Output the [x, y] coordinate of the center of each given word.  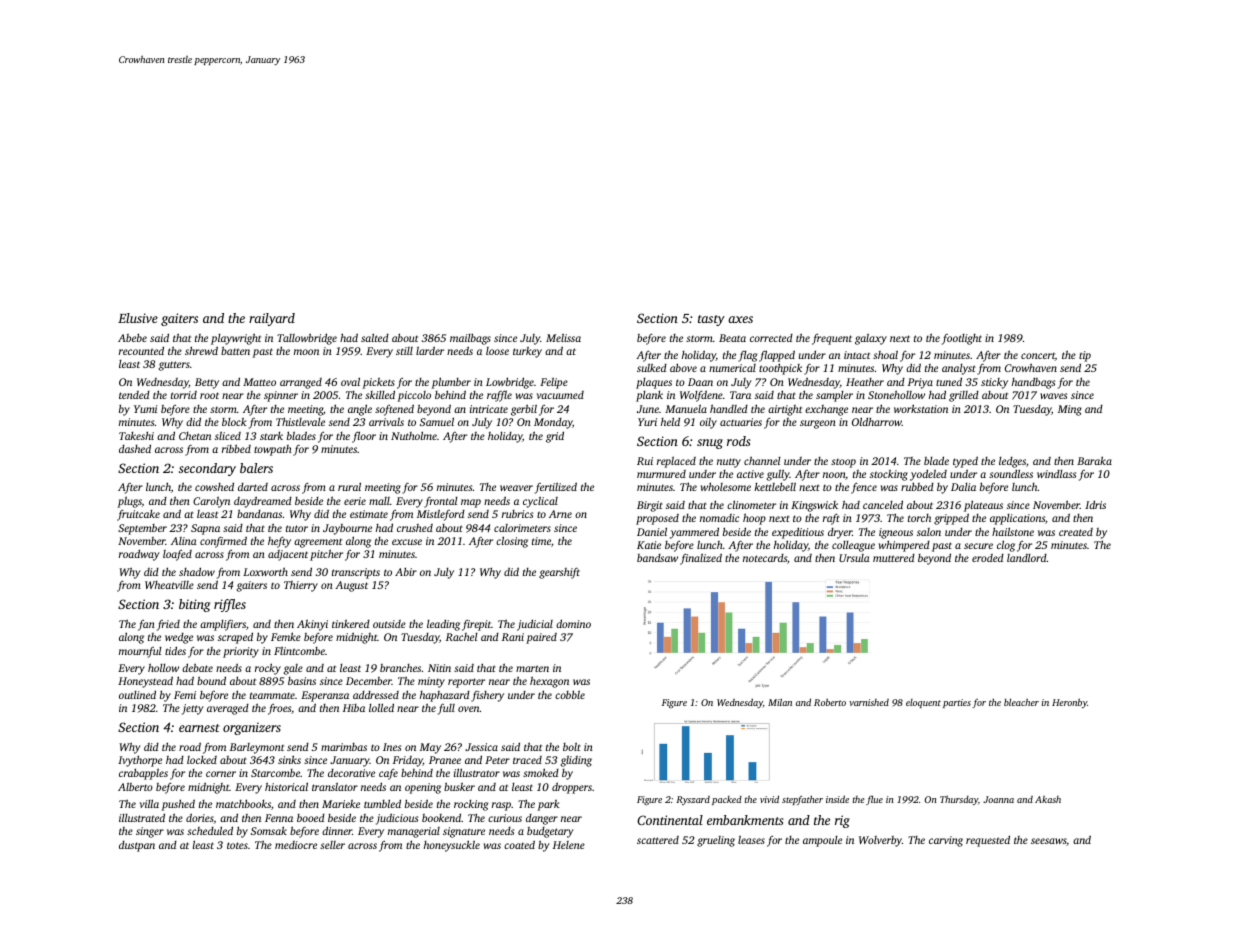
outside [389, 624]
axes [740, 319]
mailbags [470, 339]
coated [519, 844]
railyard [272, 319]
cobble [570, 694]
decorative [351, 773]
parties [957, 703]
